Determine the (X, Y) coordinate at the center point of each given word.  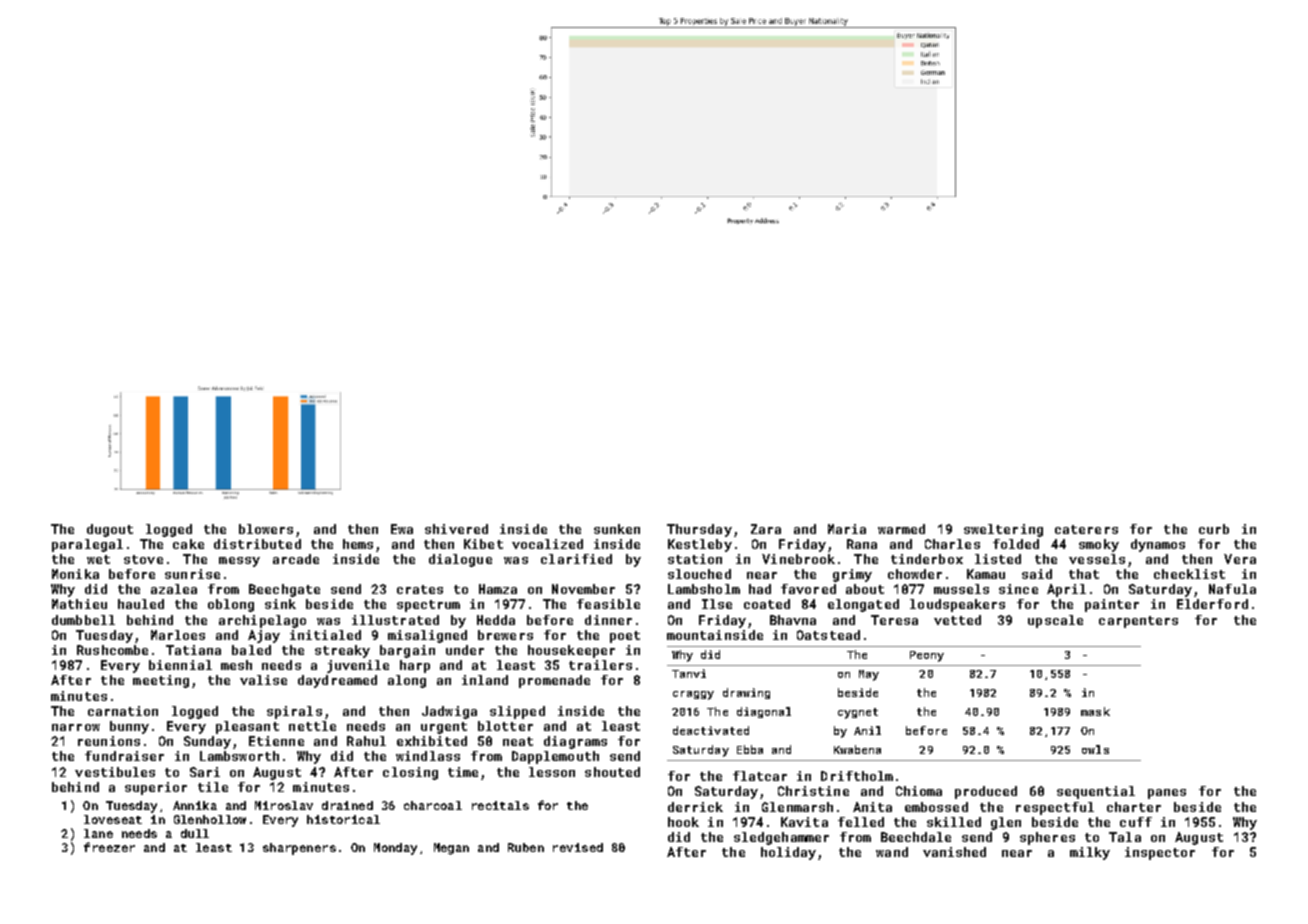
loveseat (113, 819)
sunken (617, 529)
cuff (1136, 822)
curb (1214, 529)
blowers (266, 529)
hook (683, 822)
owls (1095, 749)
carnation (123, 711)
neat (518, 741)
